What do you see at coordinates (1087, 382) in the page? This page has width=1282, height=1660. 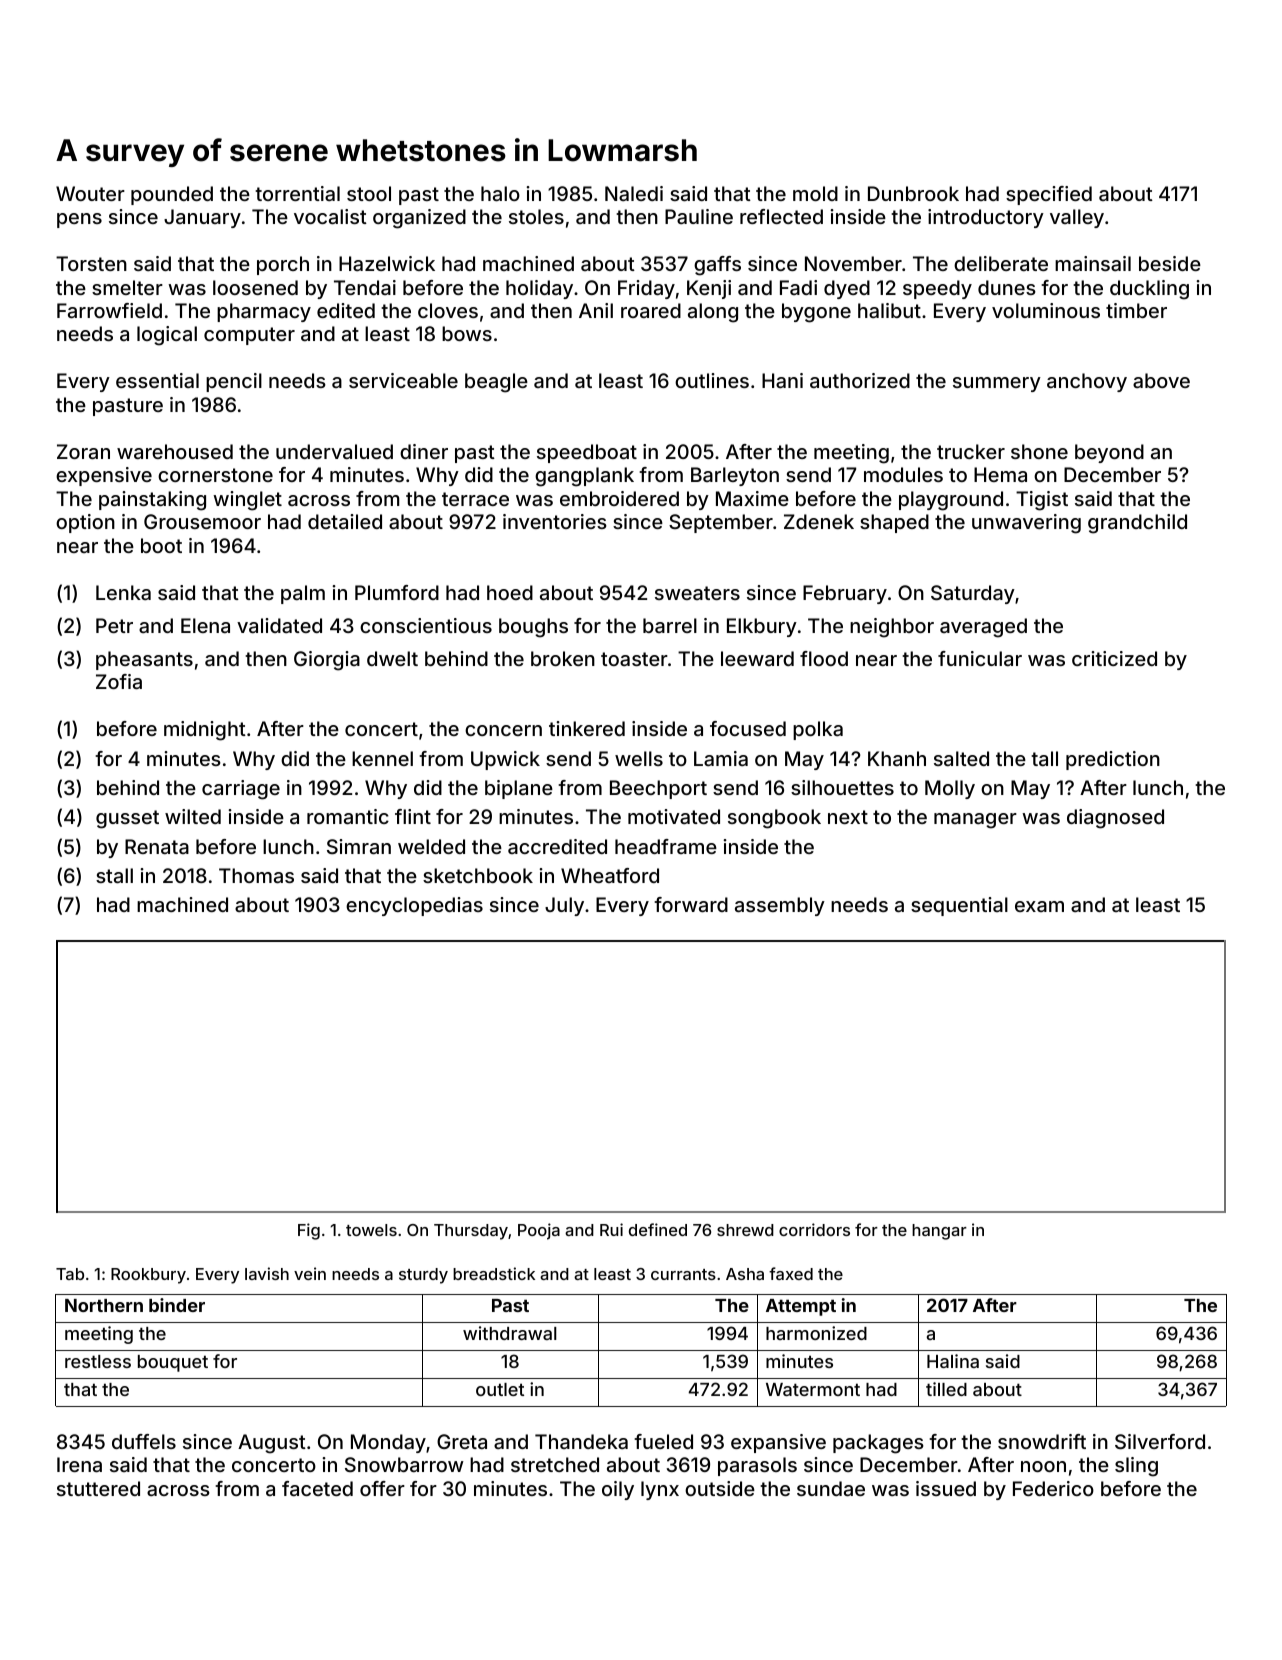 I see `anchovy` at bounding box center [1087, 382].
